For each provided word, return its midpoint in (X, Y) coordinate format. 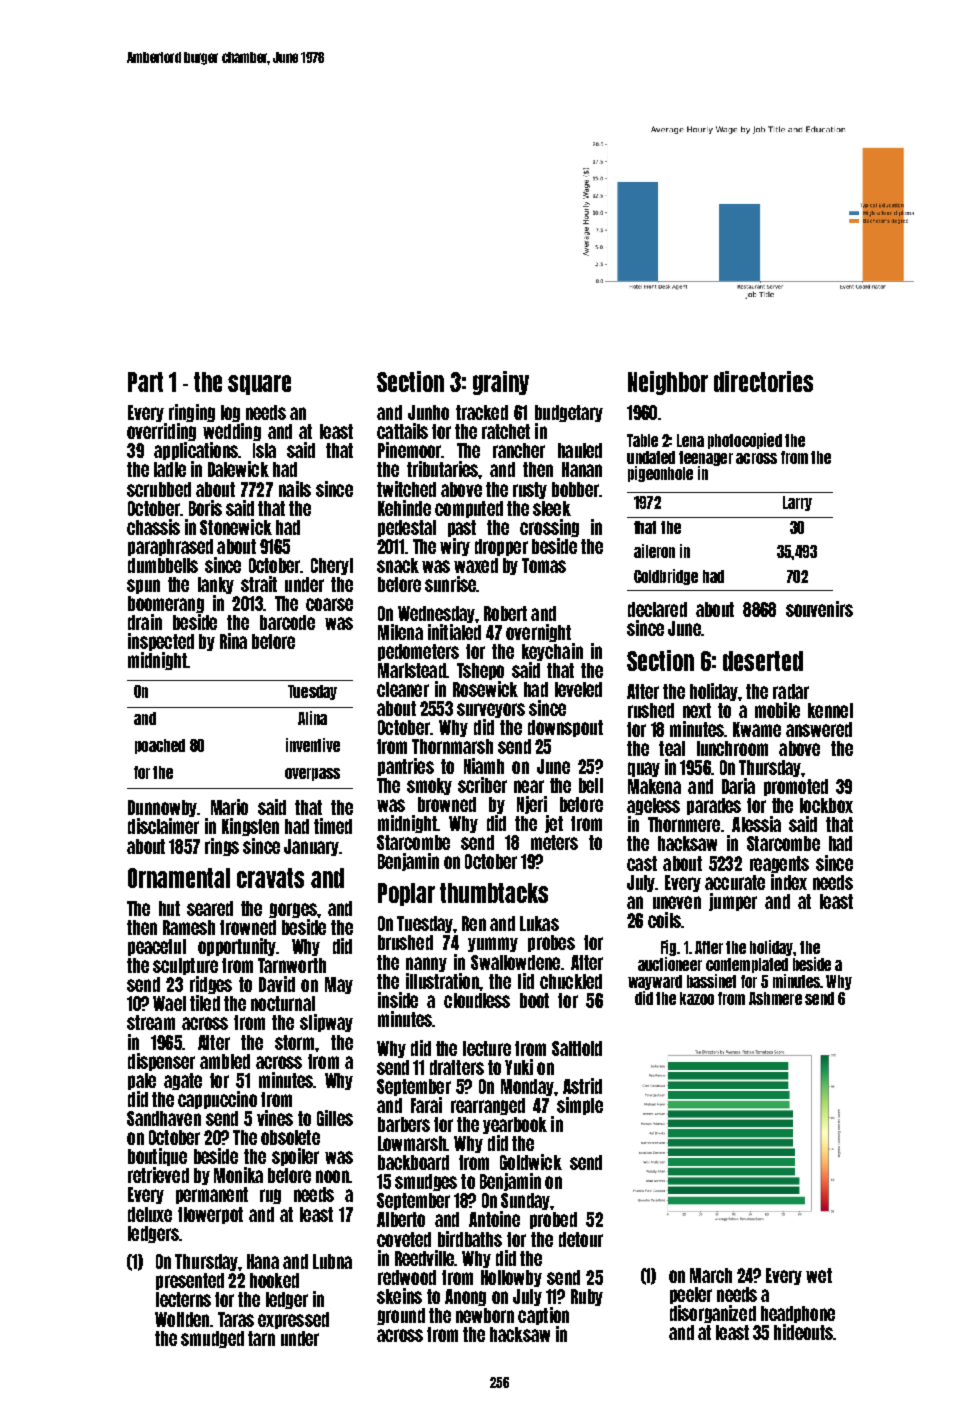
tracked (482, 412)
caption (543, 1316)
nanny (426, 964)
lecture (487, 1048)
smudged (212, 1339)
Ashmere (775, 998)
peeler (691, 1295)
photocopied (745, 441)
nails (295, 489)
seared (210, 908)
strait (259, 584)
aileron (654, 551)
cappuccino (217, 1100)
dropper (501, 547)
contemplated (747, 965)
